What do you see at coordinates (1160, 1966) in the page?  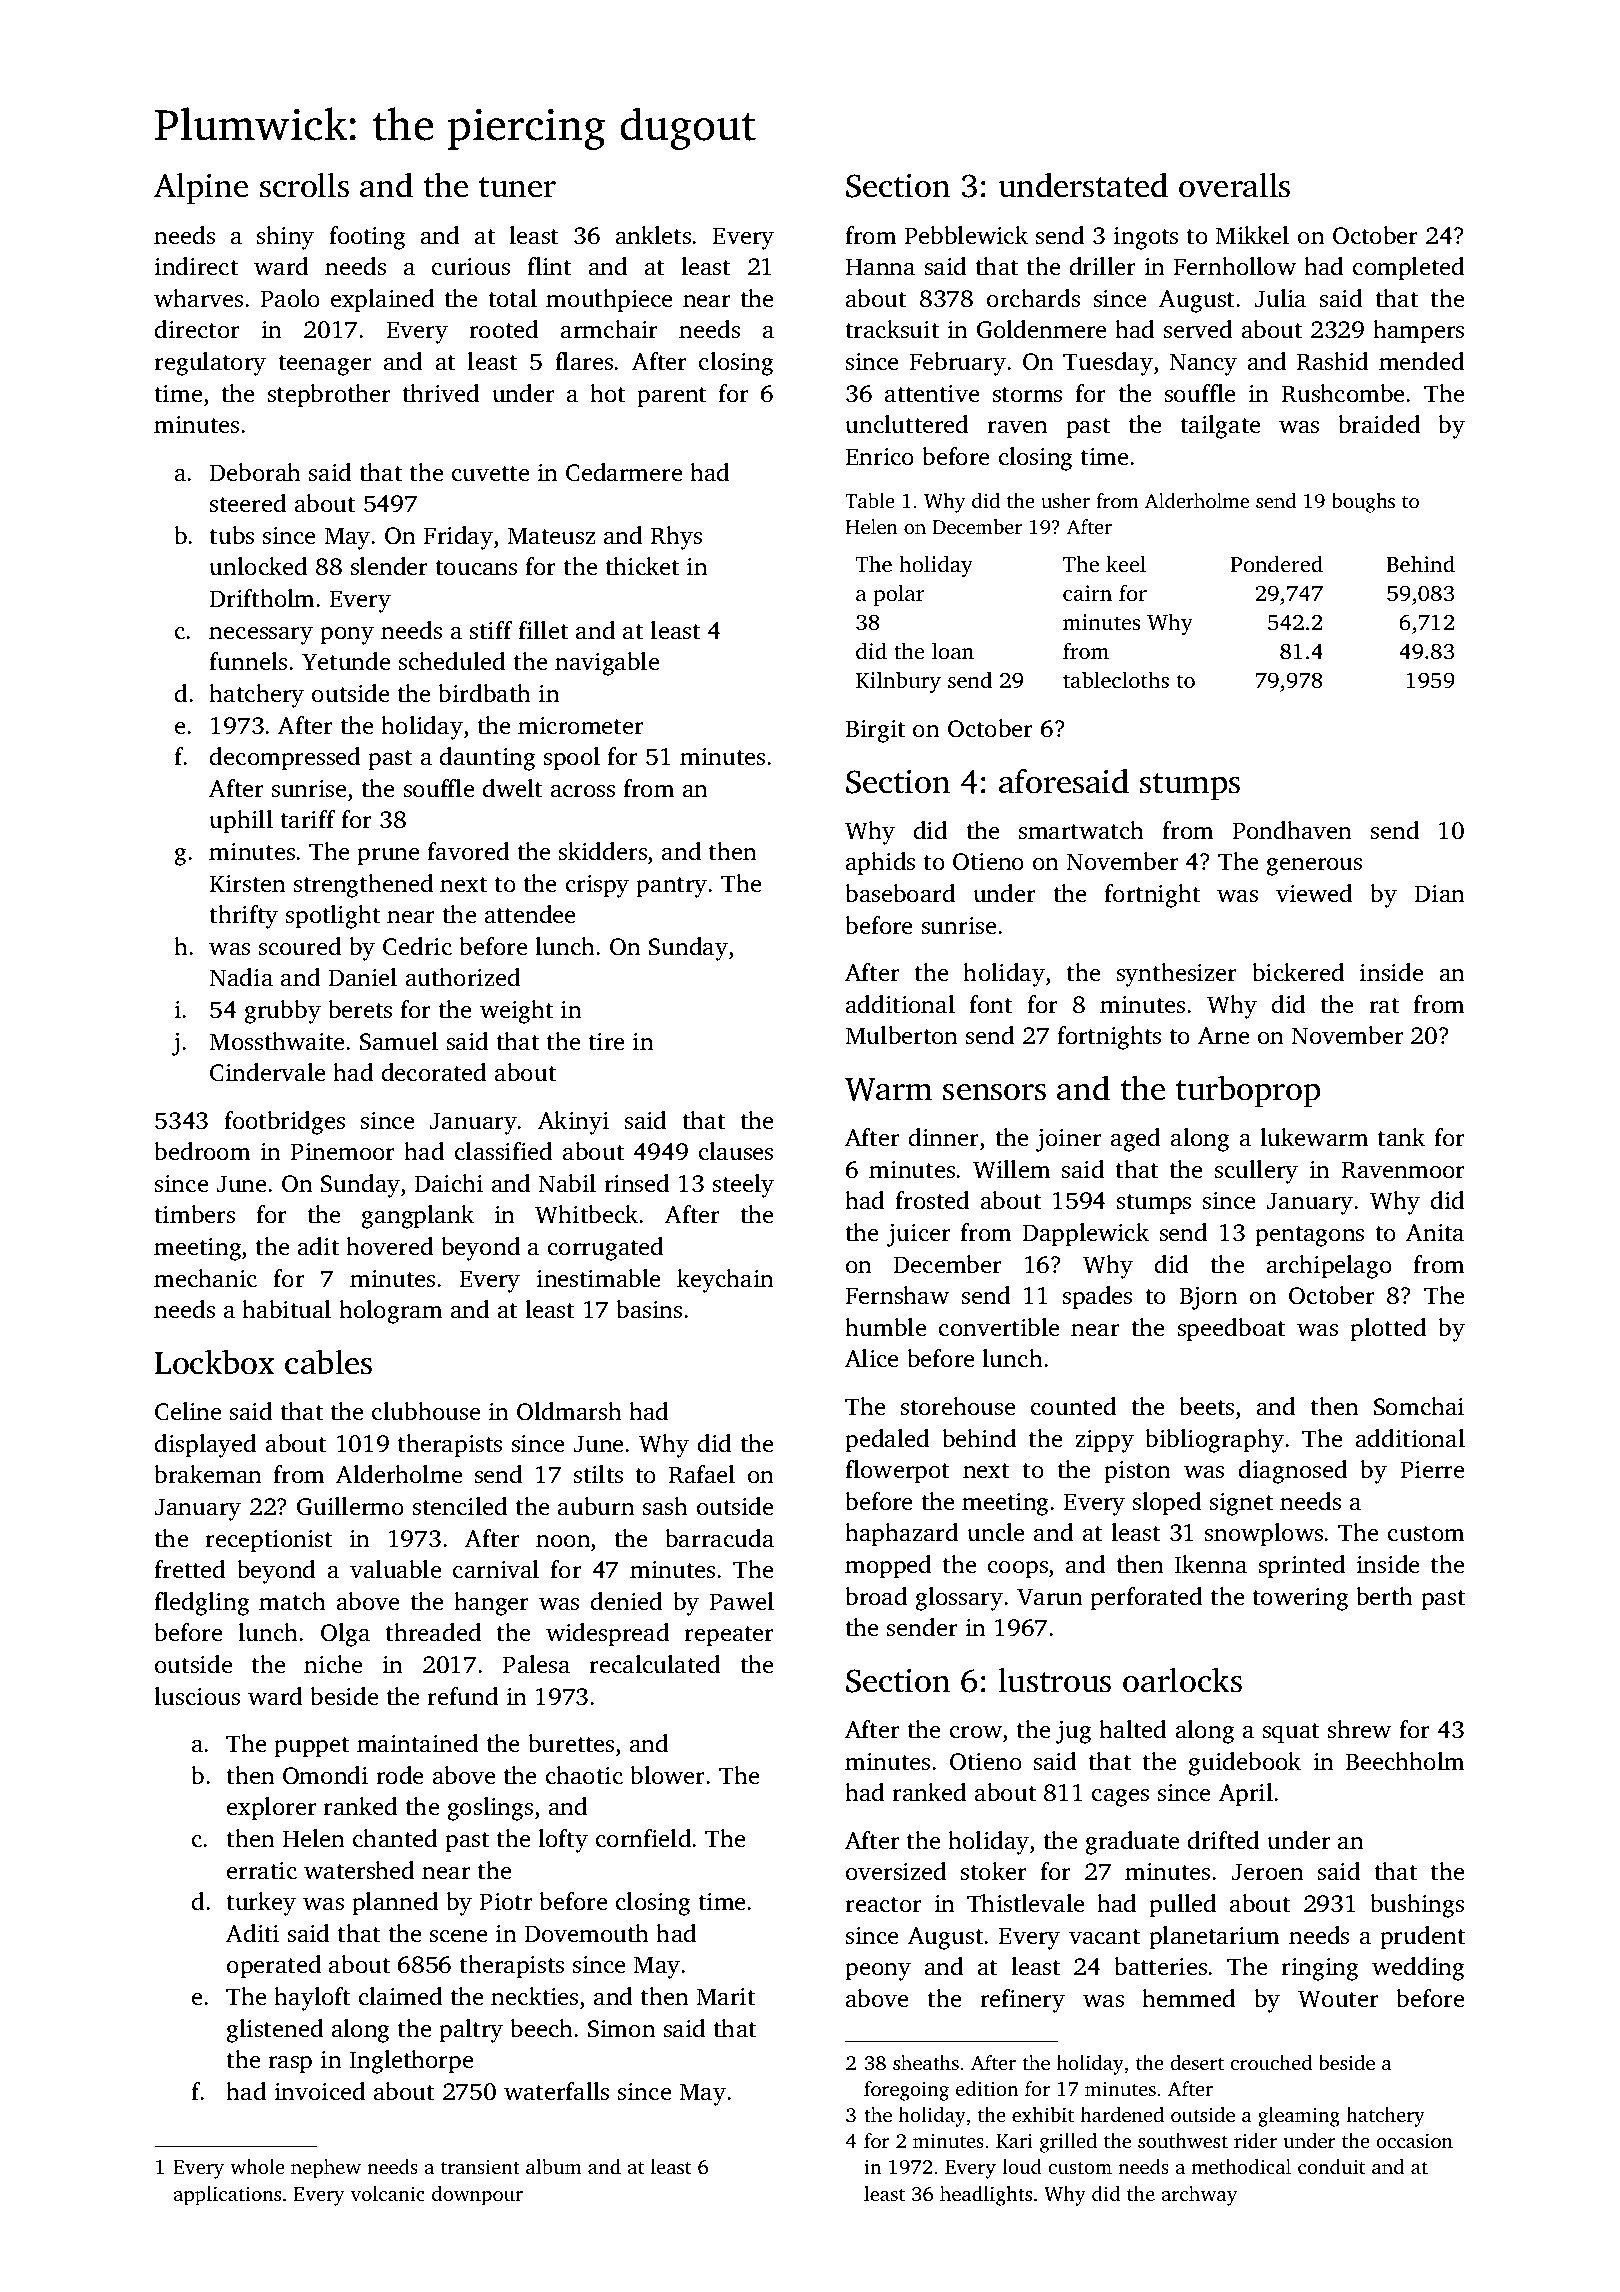 I see `batteries` at bounding box center [1160, 1966].
